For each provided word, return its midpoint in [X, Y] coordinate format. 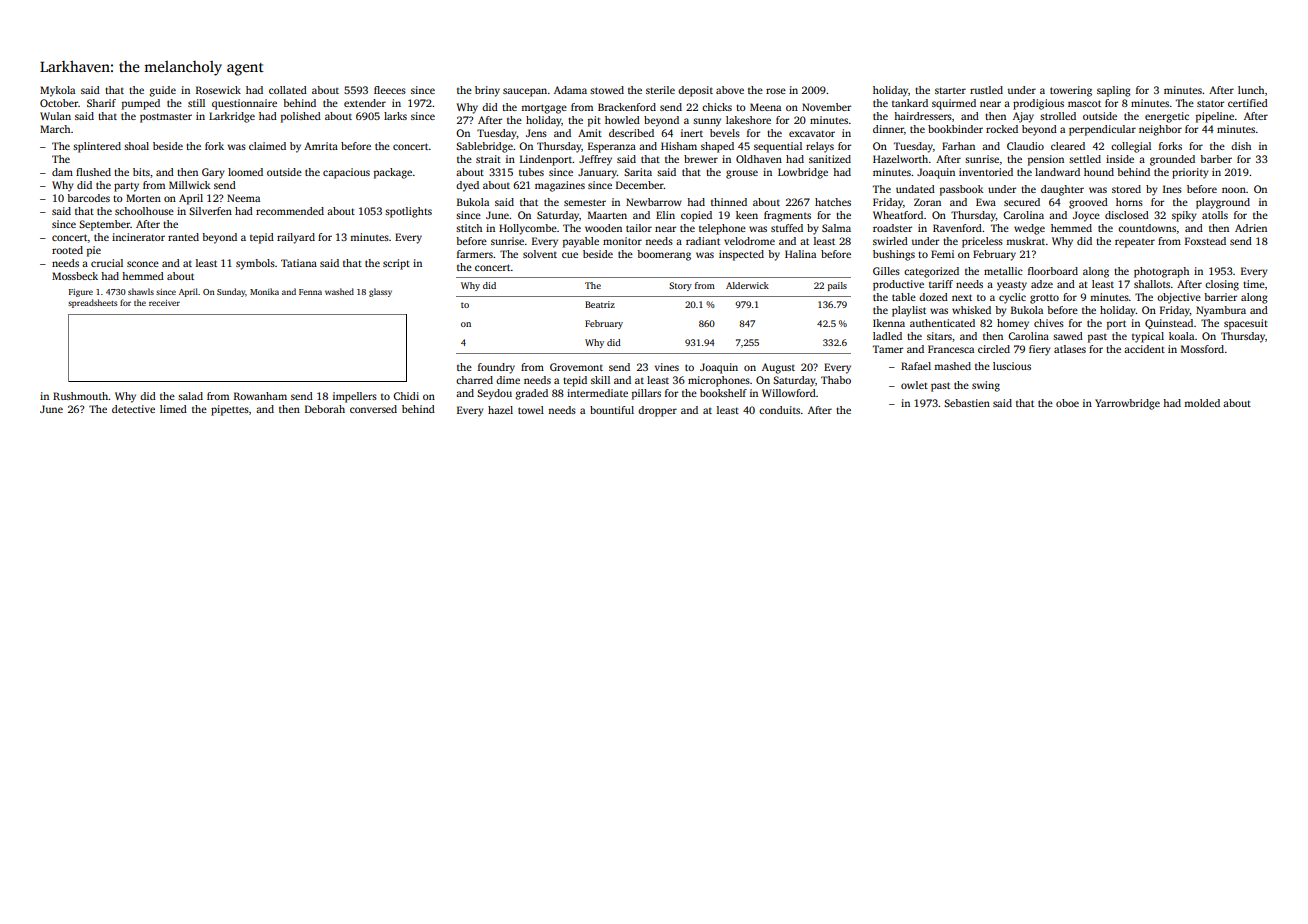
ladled [887, 336]
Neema [243, 198]
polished [301, 117]
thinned [729, 202]
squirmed [954, 104]
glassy [380, 292]
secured [1022, 202]
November [826, 107]
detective [133, 409]
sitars [939, 336]
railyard [296, 238]
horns [1129, 202]
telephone [722, 229]
